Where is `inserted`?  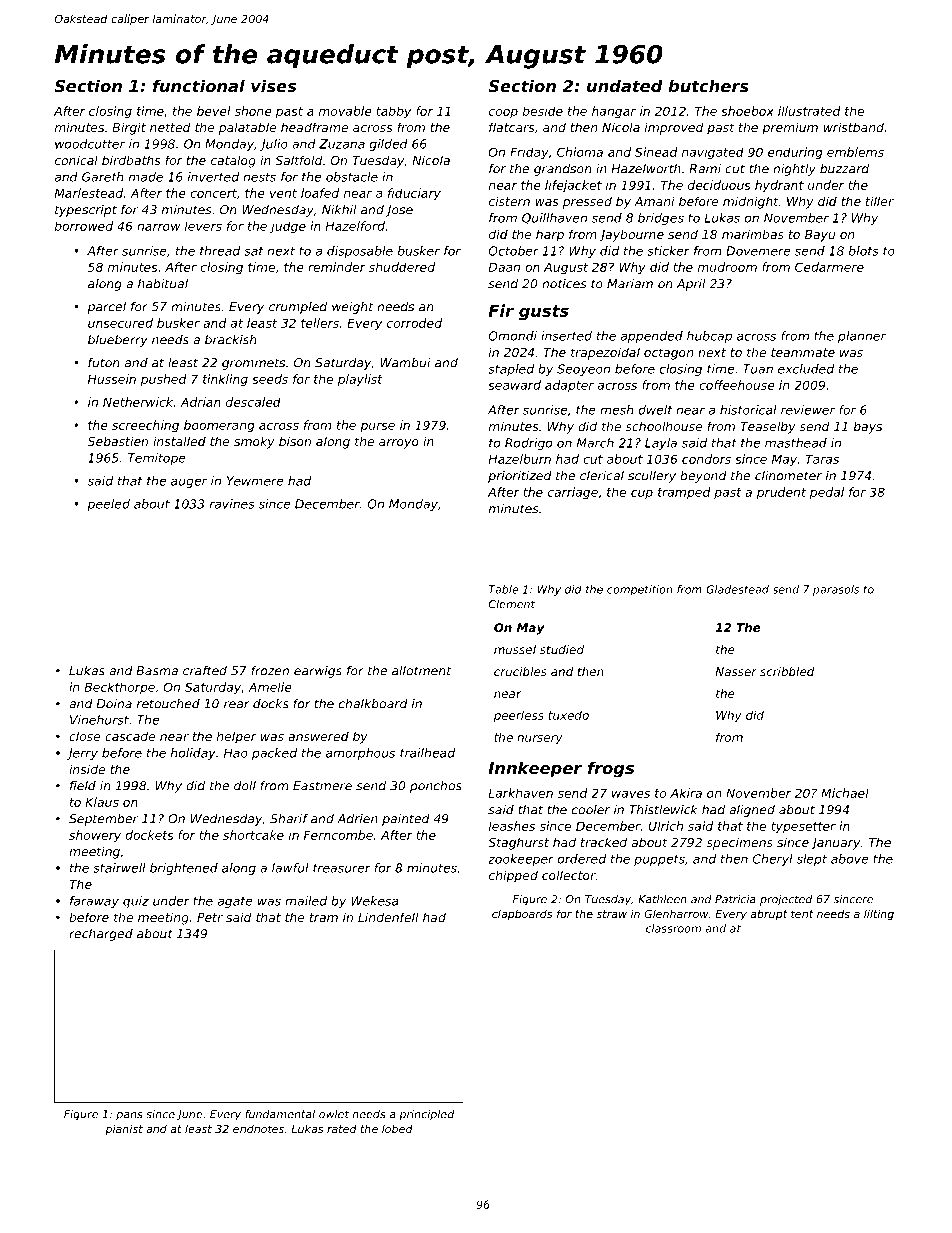
inserted is located at coordinates (566, 336).
